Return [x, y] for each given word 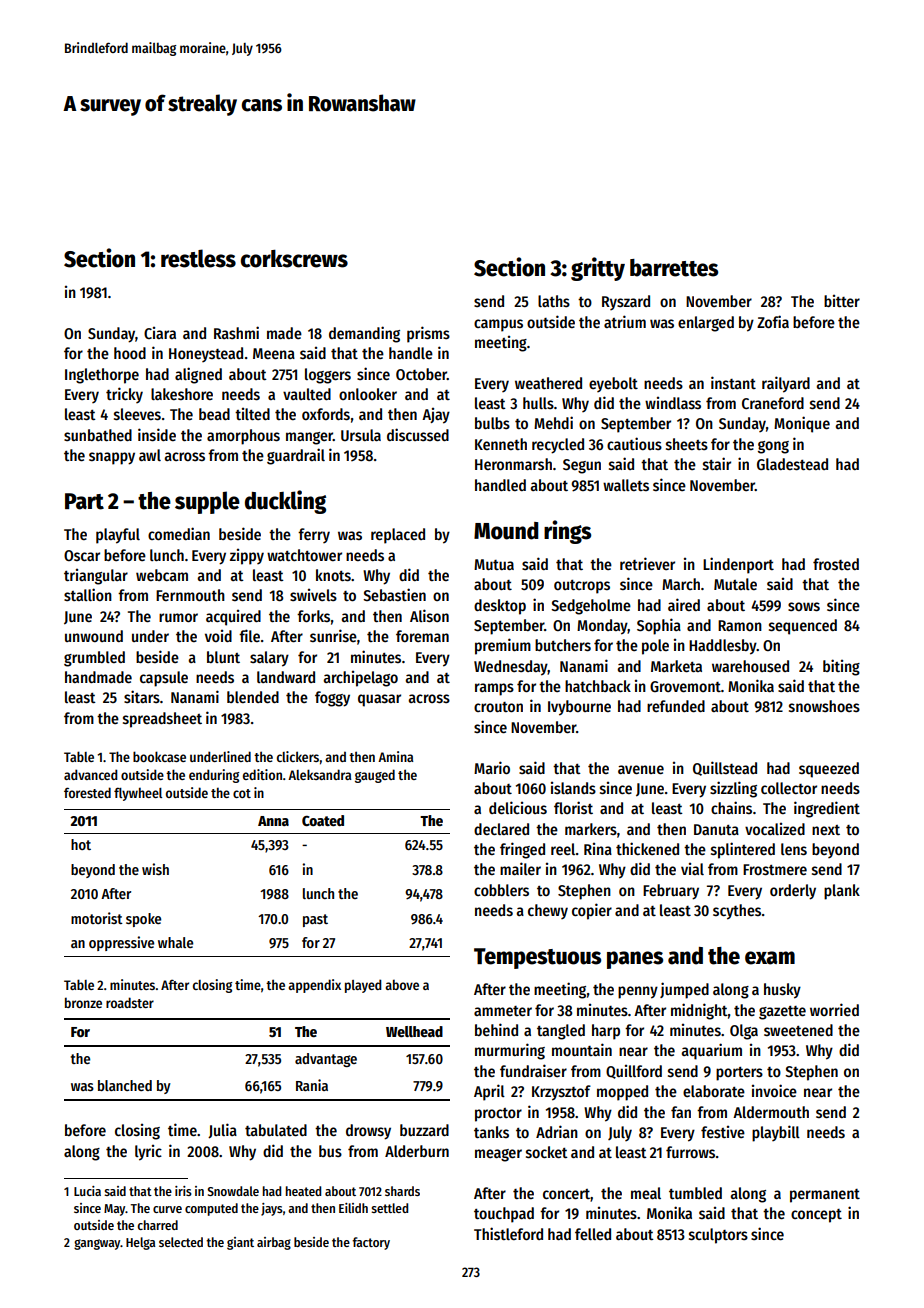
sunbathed [98, 435]
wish [155, 869]
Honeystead [206, 354]
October [421, 374]
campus [498, 325]
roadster [130, 1002]
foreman [422, 636]
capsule [164, 679]
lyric [148, 1153]
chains [731, 807]
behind [496, 1030]
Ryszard [626, 302]
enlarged [706, 324]
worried [834, 1010]
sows [804, 607]
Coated [323, 820]
